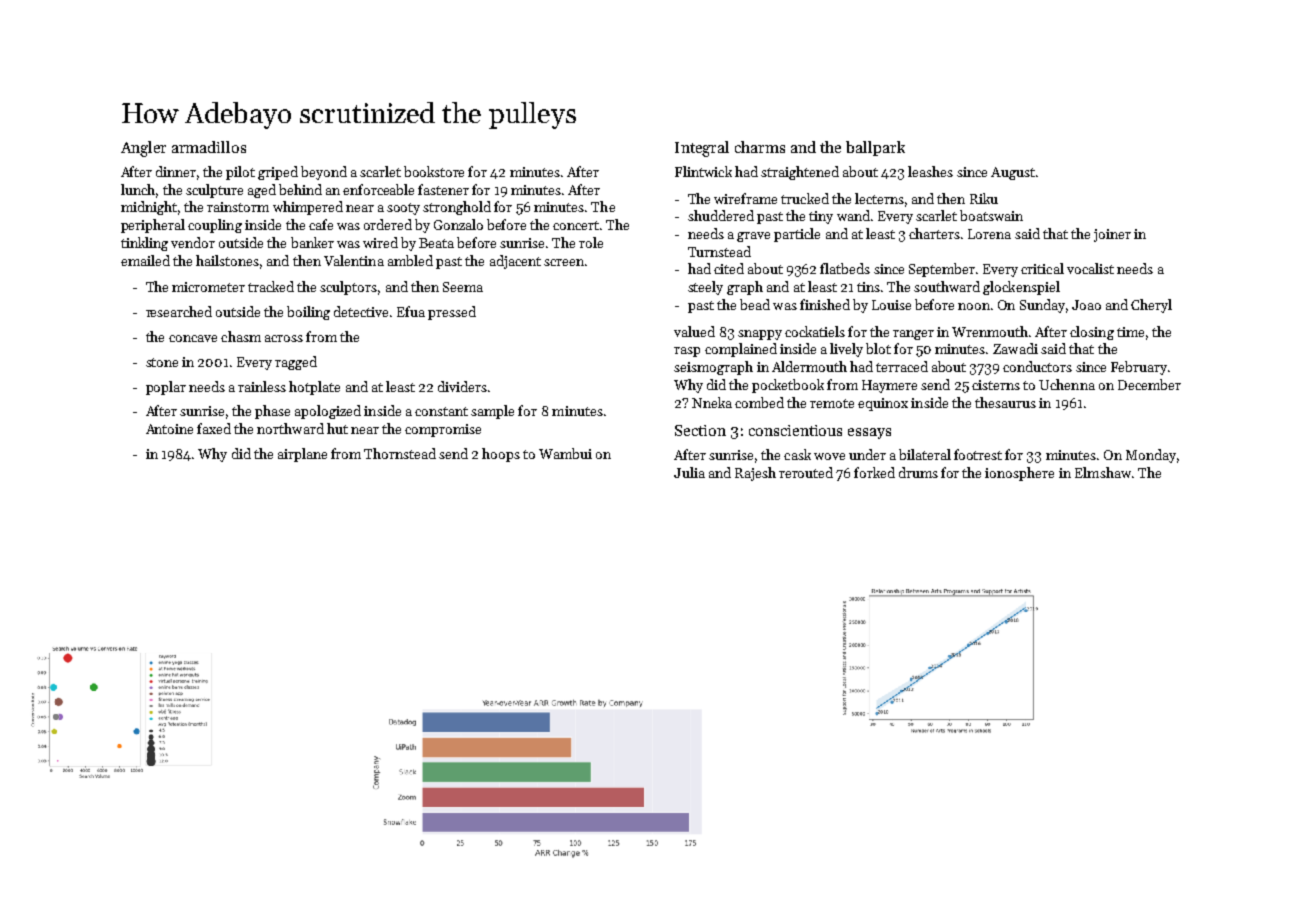  Describe the element at coordinates (166, 388) in the image. I see `poplar` at that location.
